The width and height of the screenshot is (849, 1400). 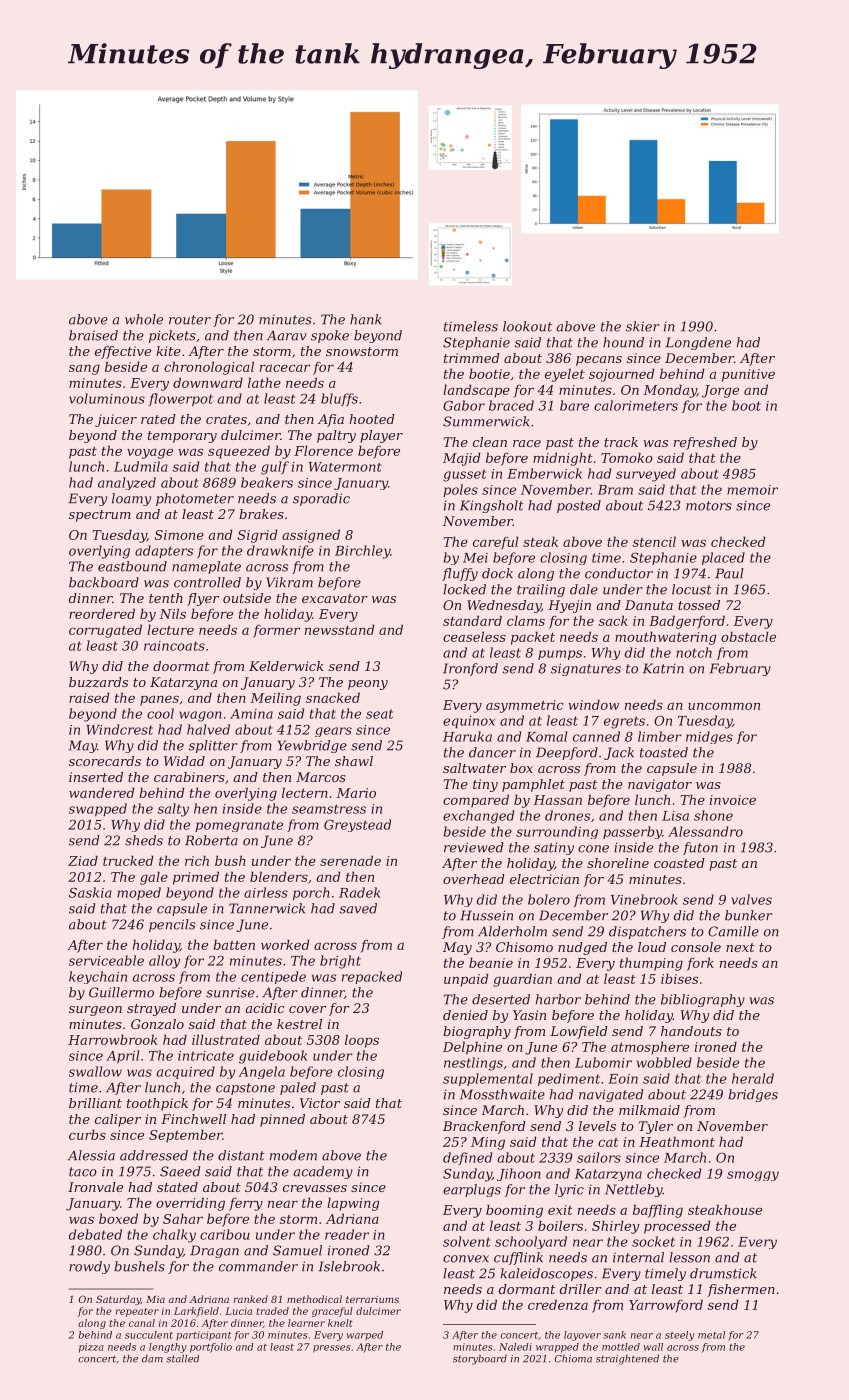 What do you see at coordinates (195, 499) in the screenshot?
I see `photometer` at bounding box center [195, 499].
